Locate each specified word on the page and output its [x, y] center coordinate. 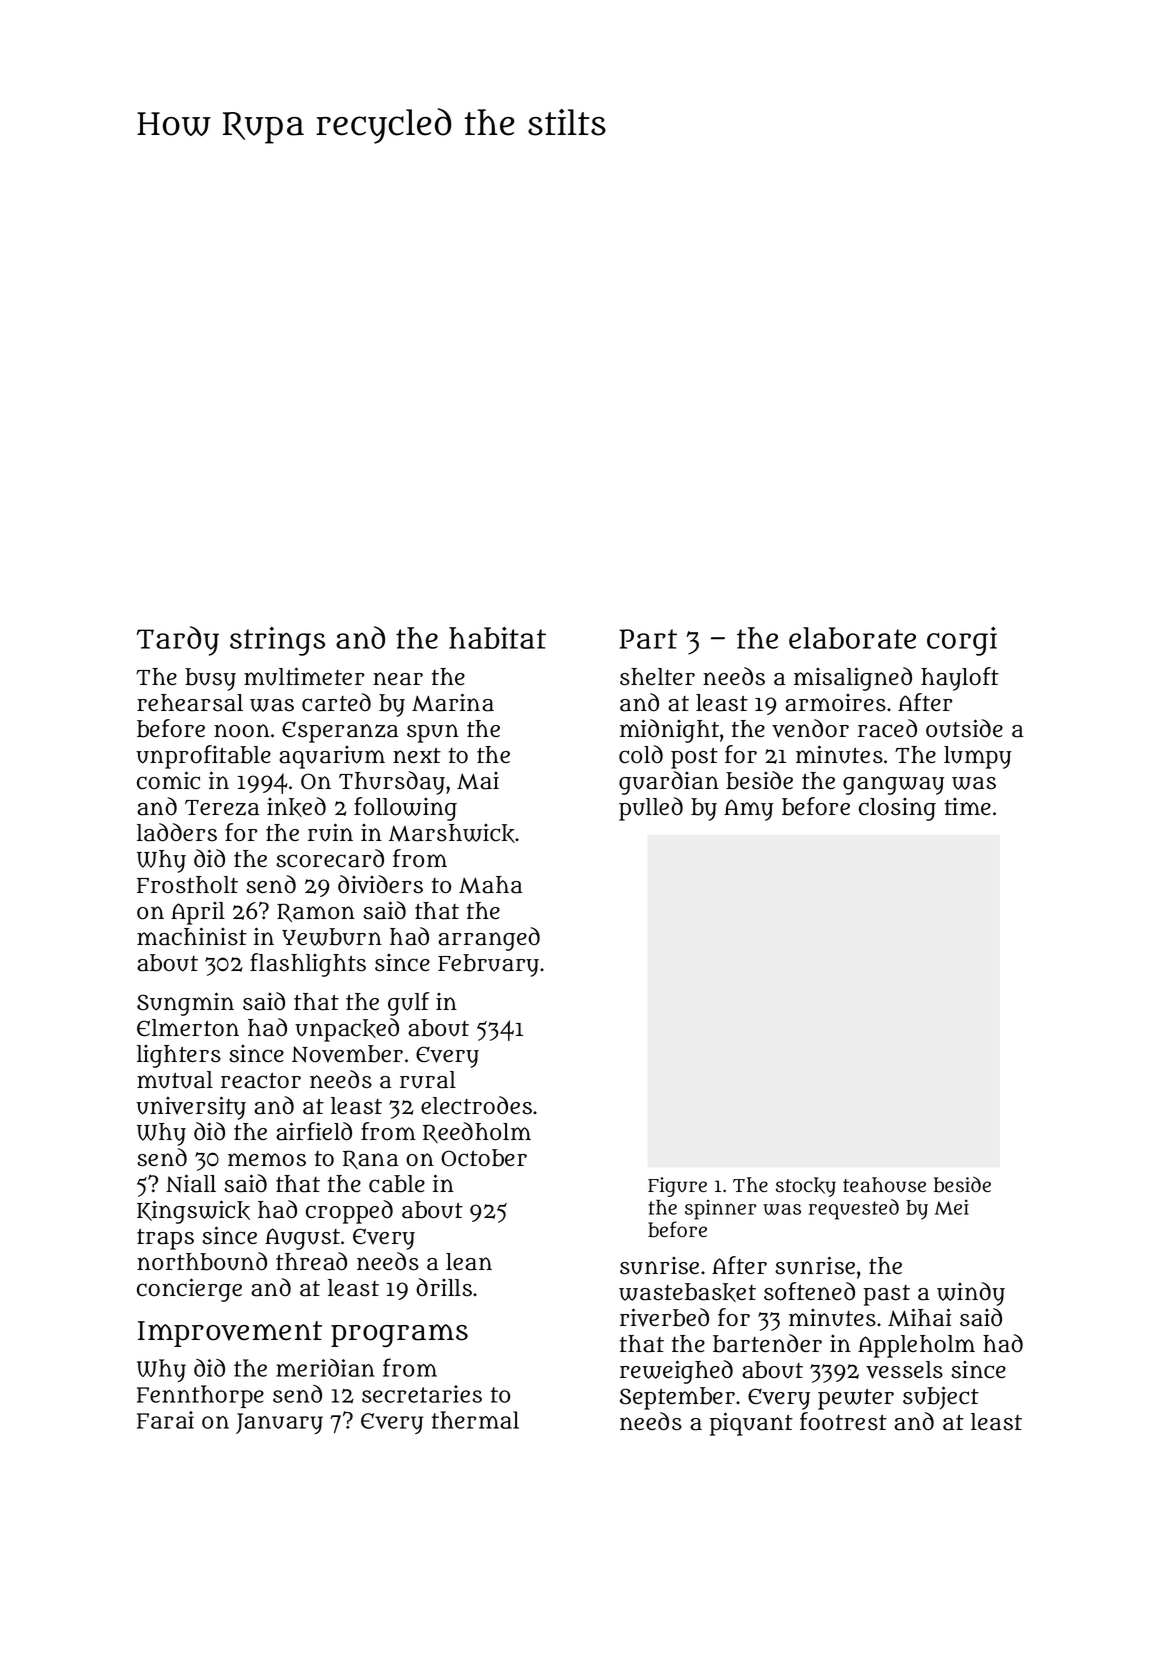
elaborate [852, 638]
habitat [497, 638]
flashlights [308, 965]
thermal [475, 1420]
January [279, 1423]
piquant [751, 1424]
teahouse [884, 1185]
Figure [677, 1187]
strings [277, 641]
